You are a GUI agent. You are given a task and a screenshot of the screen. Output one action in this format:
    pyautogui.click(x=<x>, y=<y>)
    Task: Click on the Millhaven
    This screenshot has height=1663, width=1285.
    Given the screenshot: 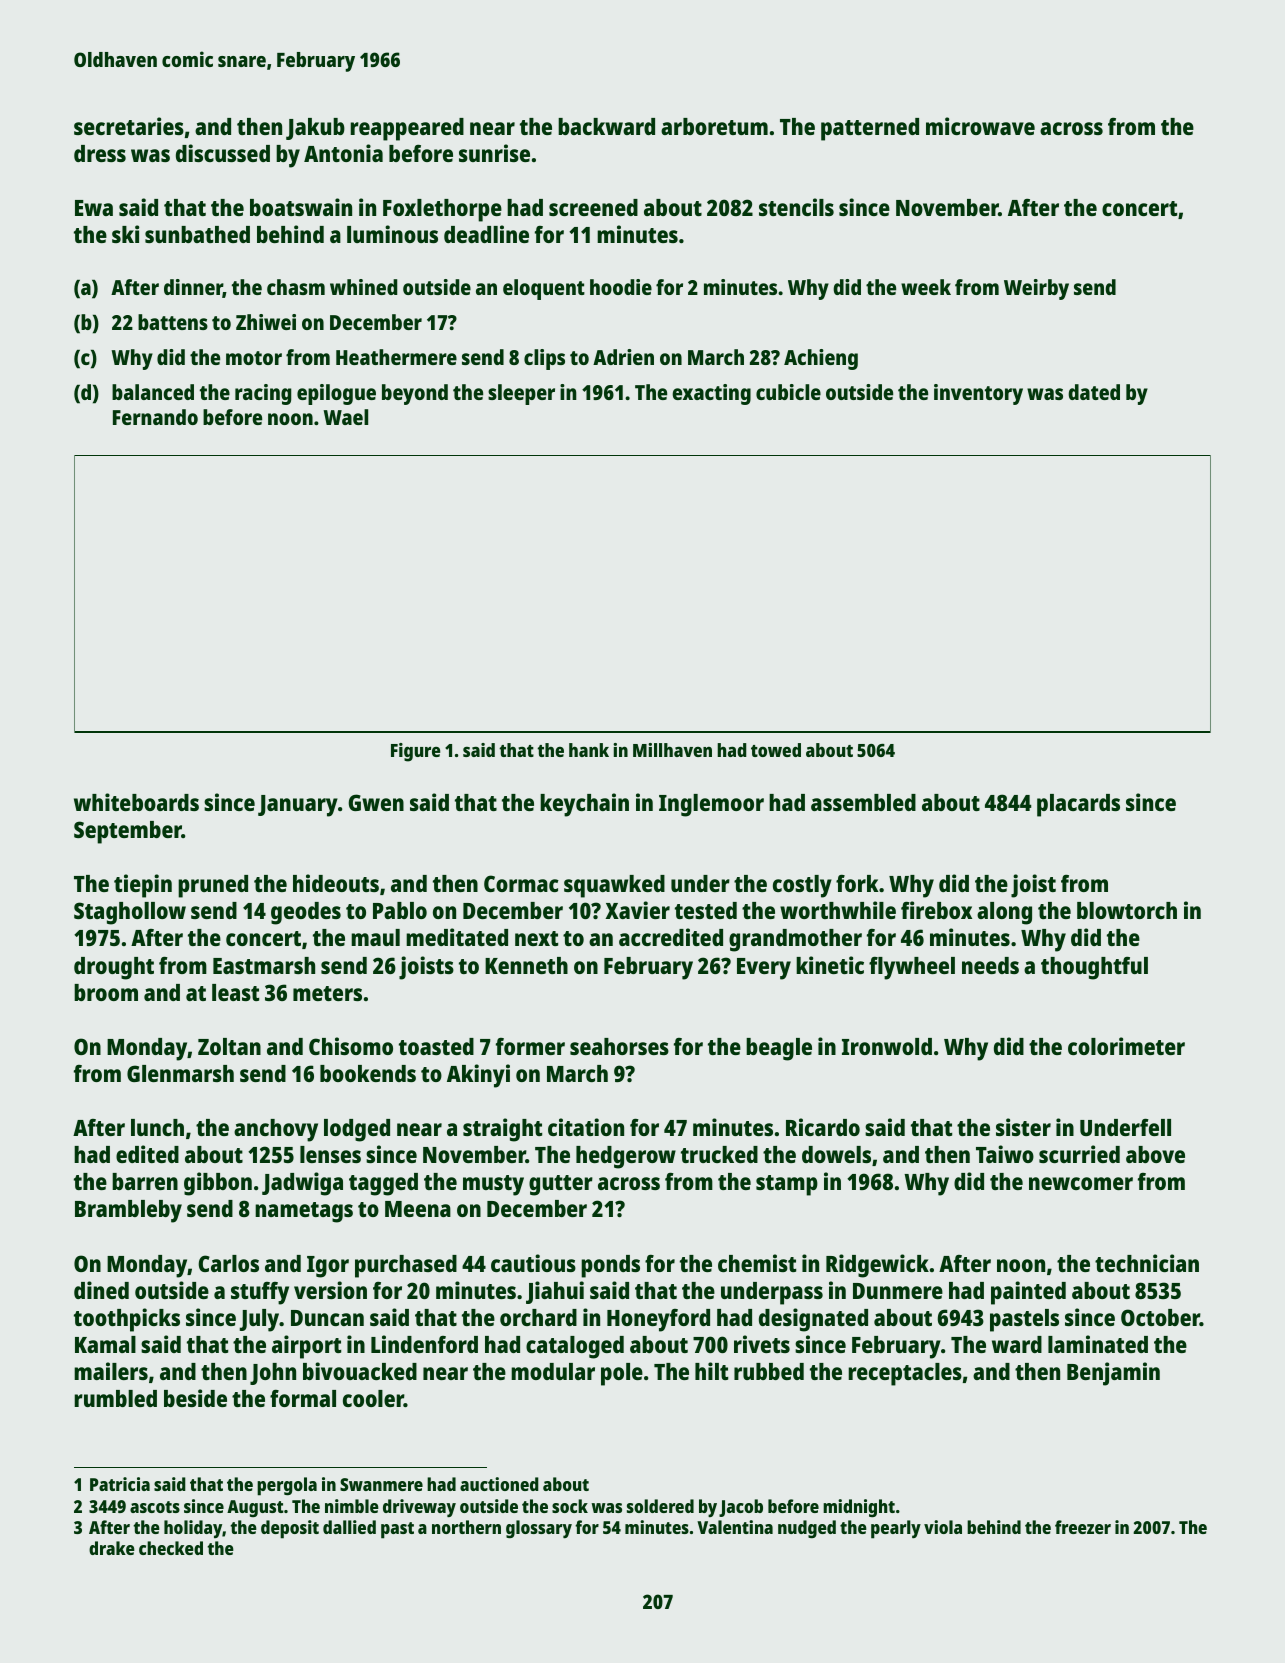 What is the action you would take?
    pyautogui.click(x=672, y=750)
